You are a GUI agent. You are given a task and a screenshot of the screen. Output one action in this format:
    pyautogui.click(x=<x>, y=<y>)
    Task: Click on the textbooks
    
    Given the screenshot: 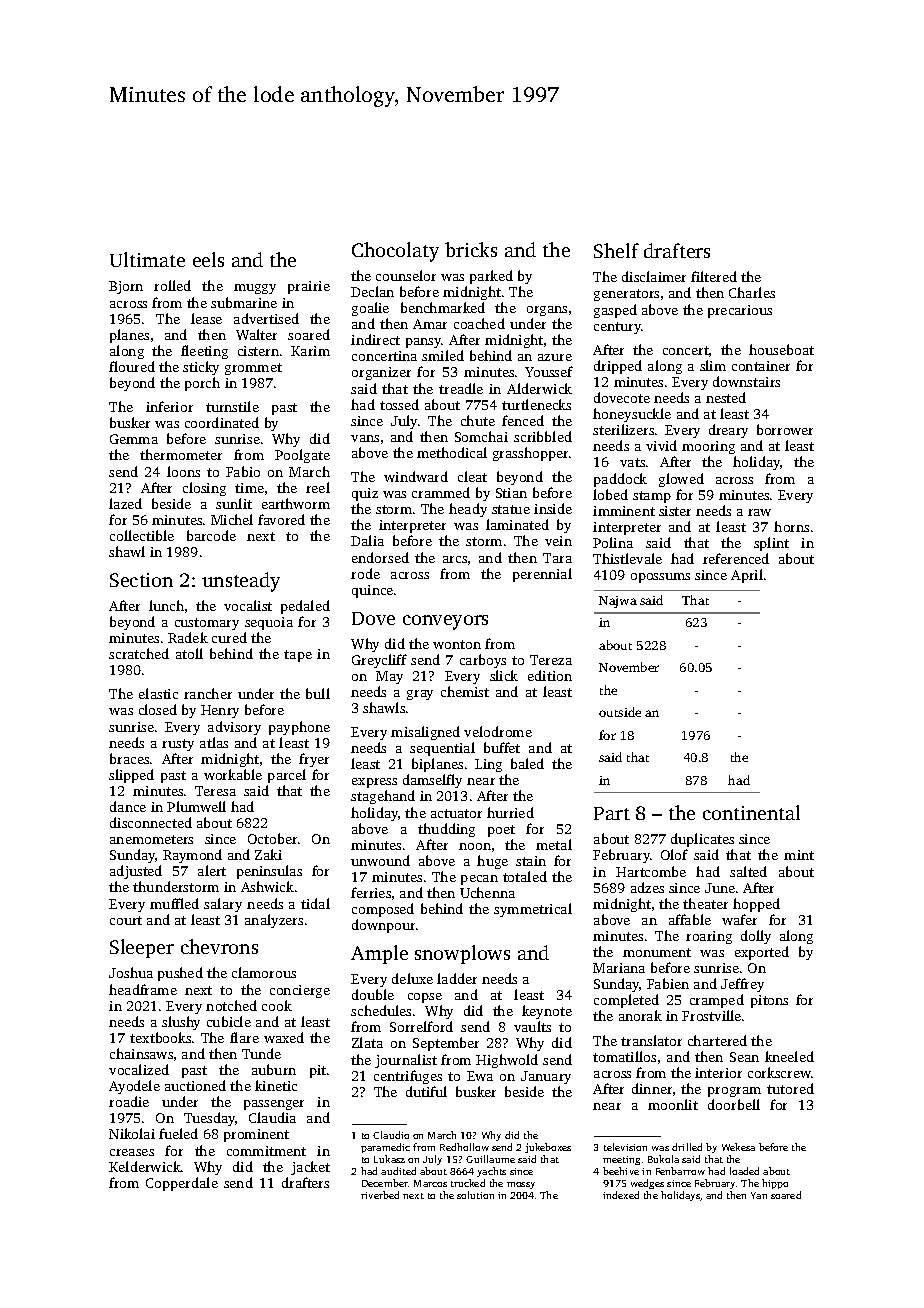 What is the action you would take?
    pyautogui.click(x=160, y=1037)
